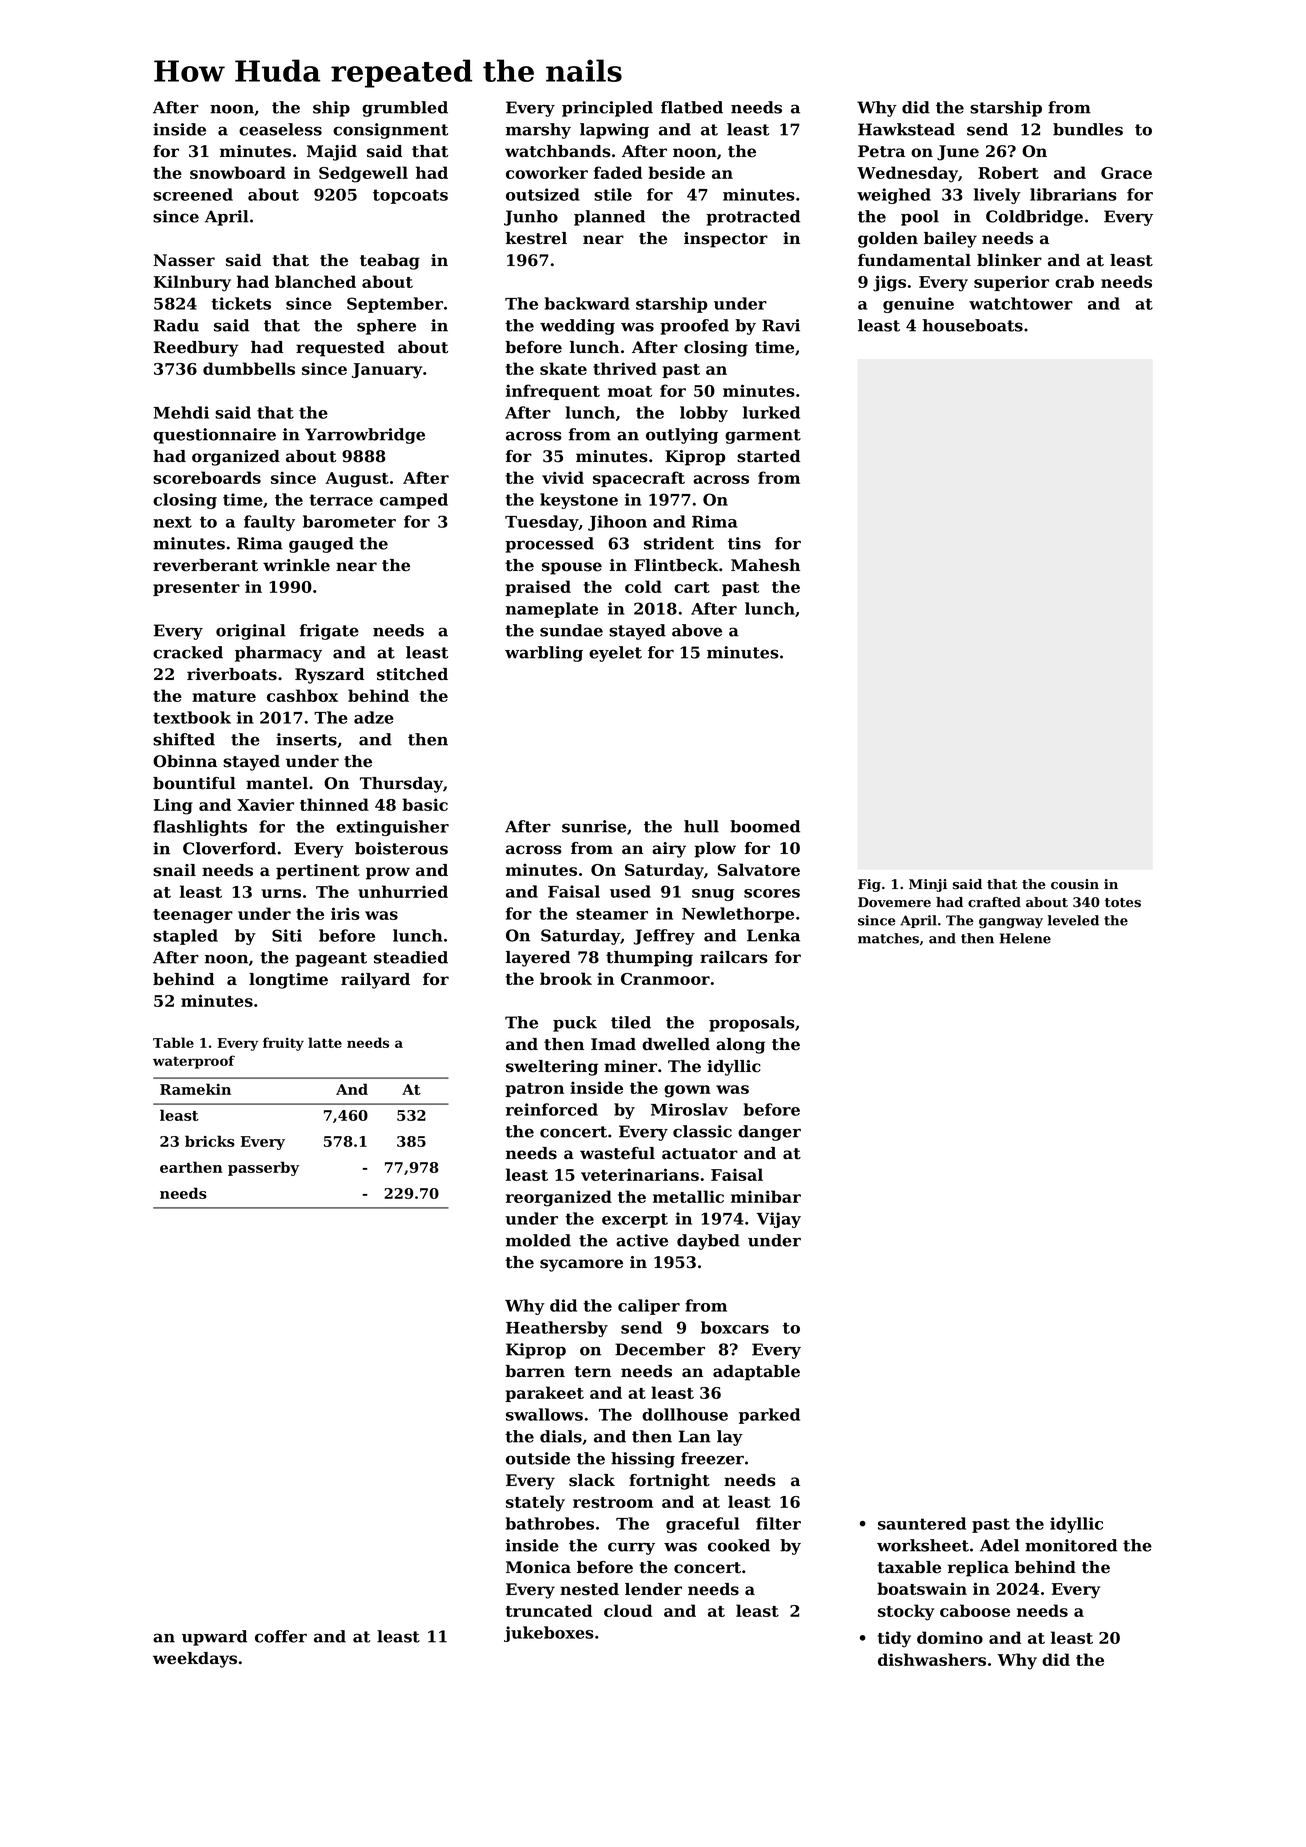 The image size is (1306, 1847). Describe the element at coordinates (1123, 903) in the screenshot. I see `totes` at that location.
